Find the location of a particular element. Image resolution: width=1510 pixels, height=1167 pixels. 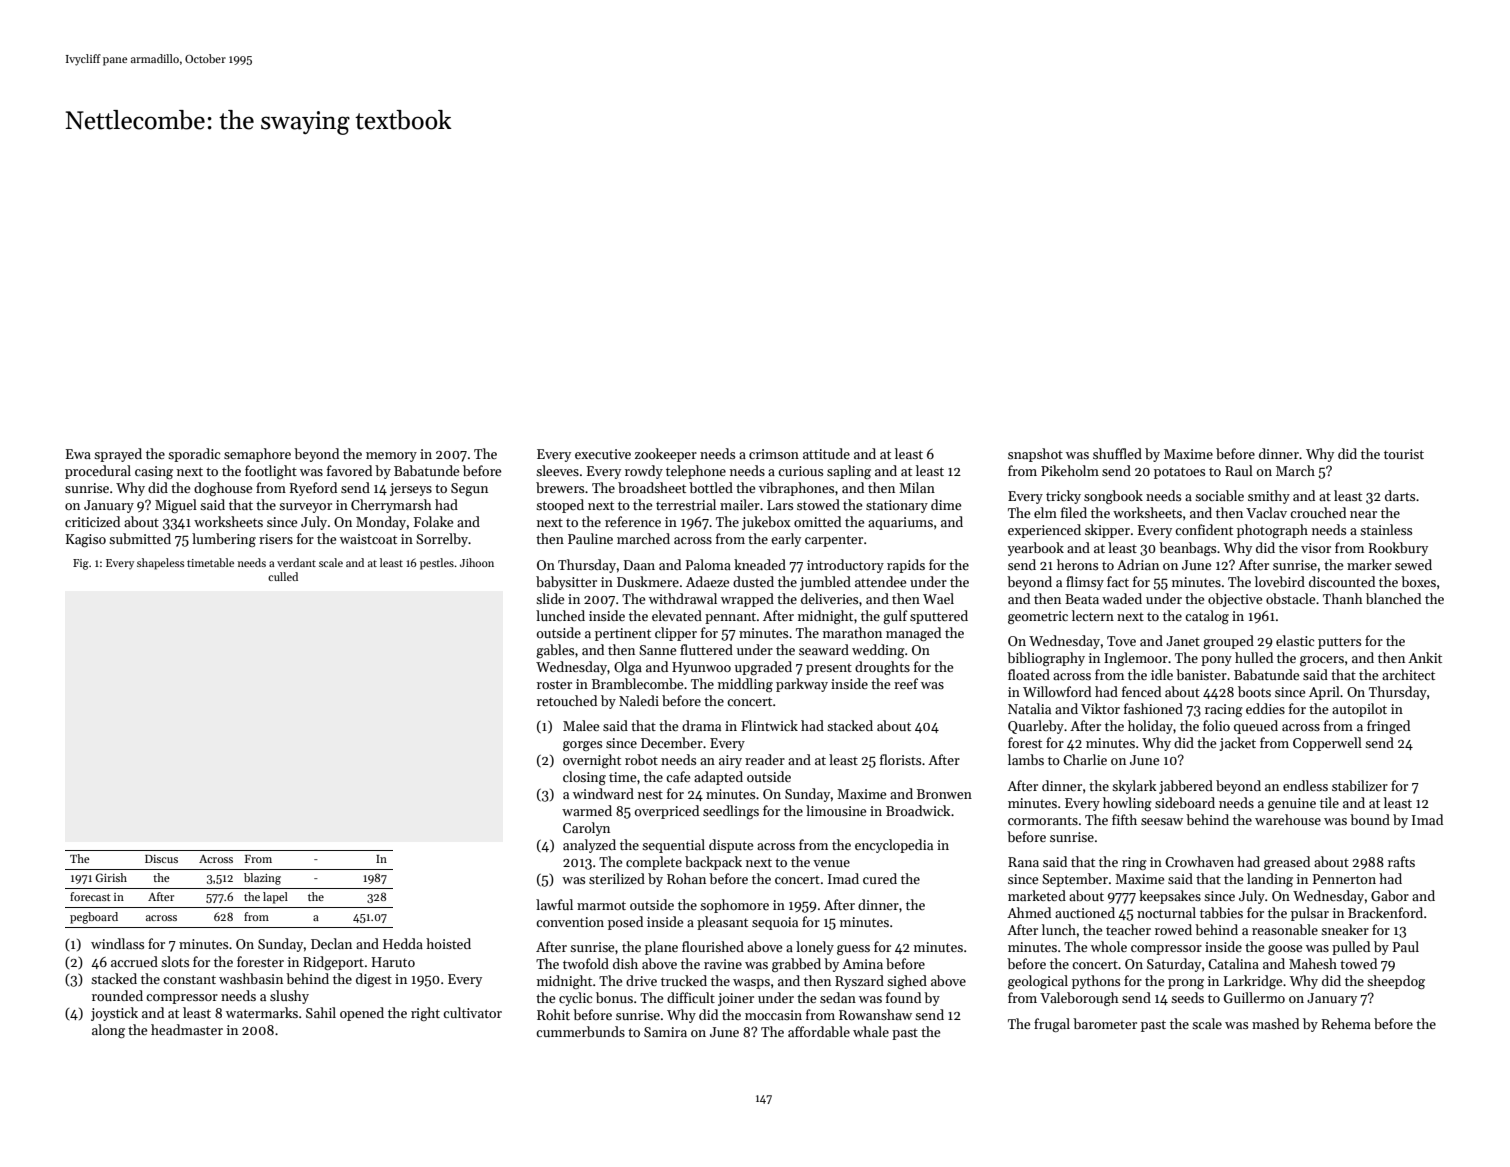

early is located at coordinates (786, 540).
